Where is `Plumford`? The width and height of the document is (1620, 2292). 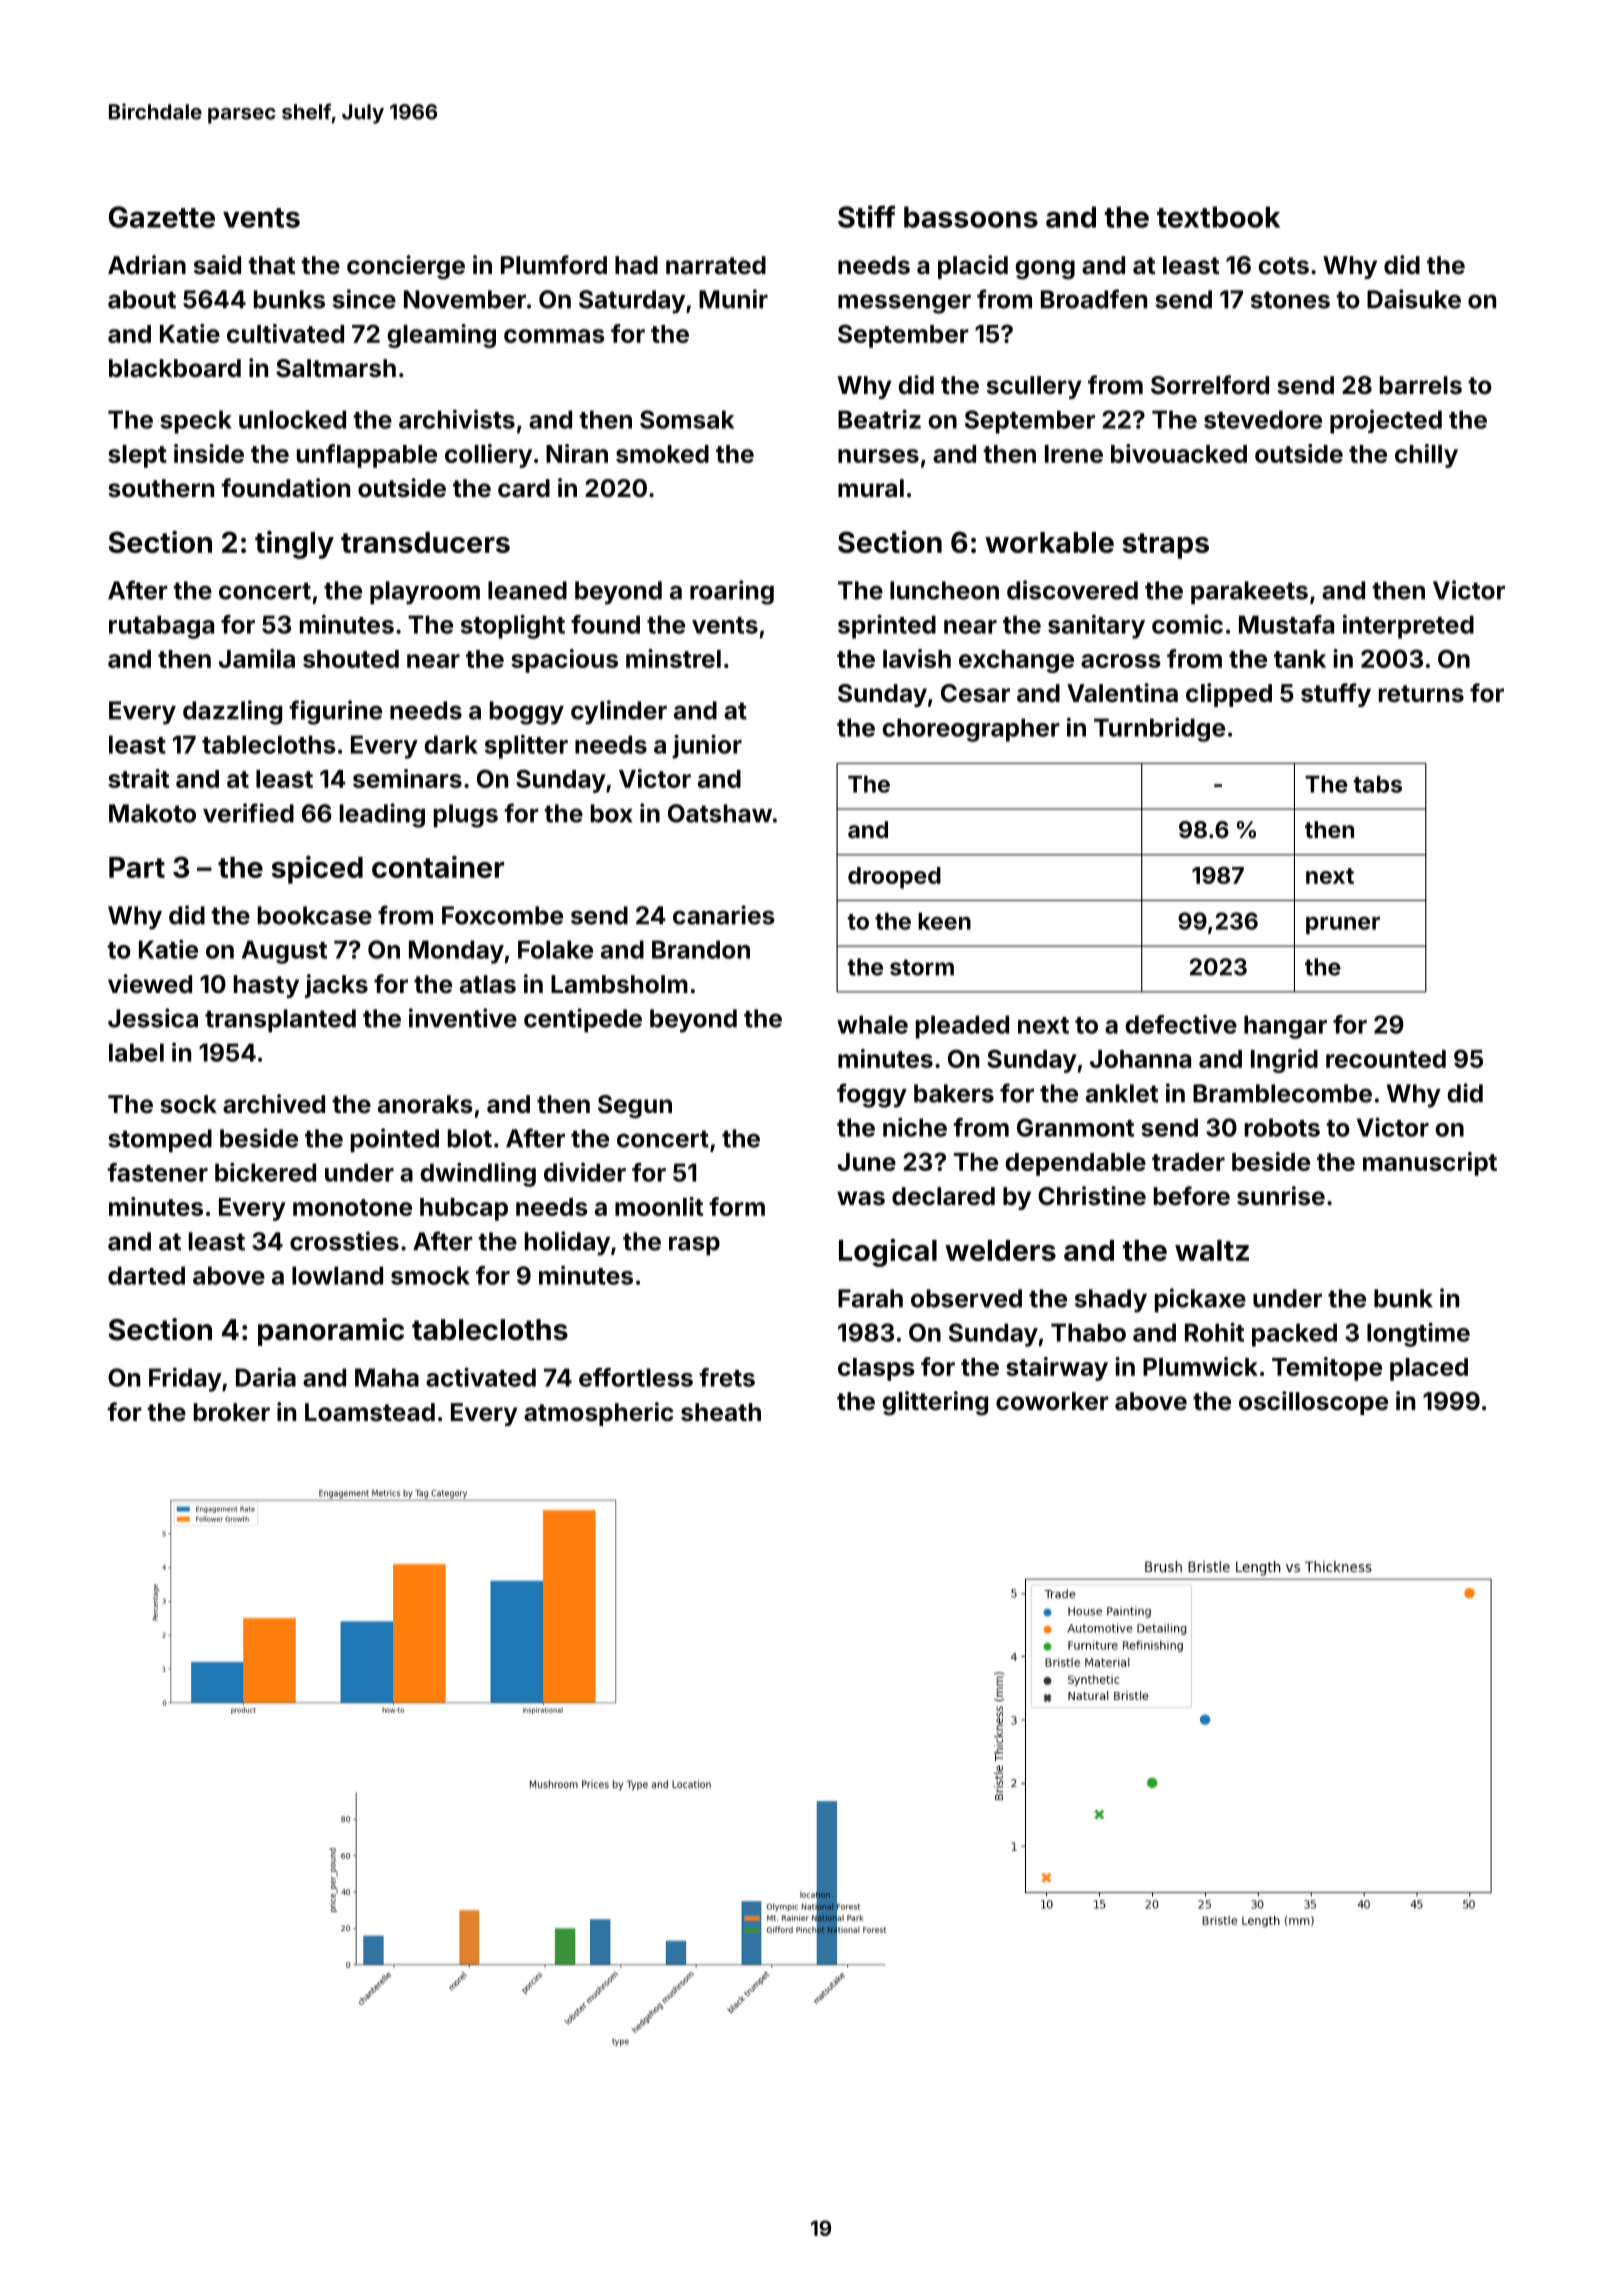 Plumford is located at coordinates (554, 264).
